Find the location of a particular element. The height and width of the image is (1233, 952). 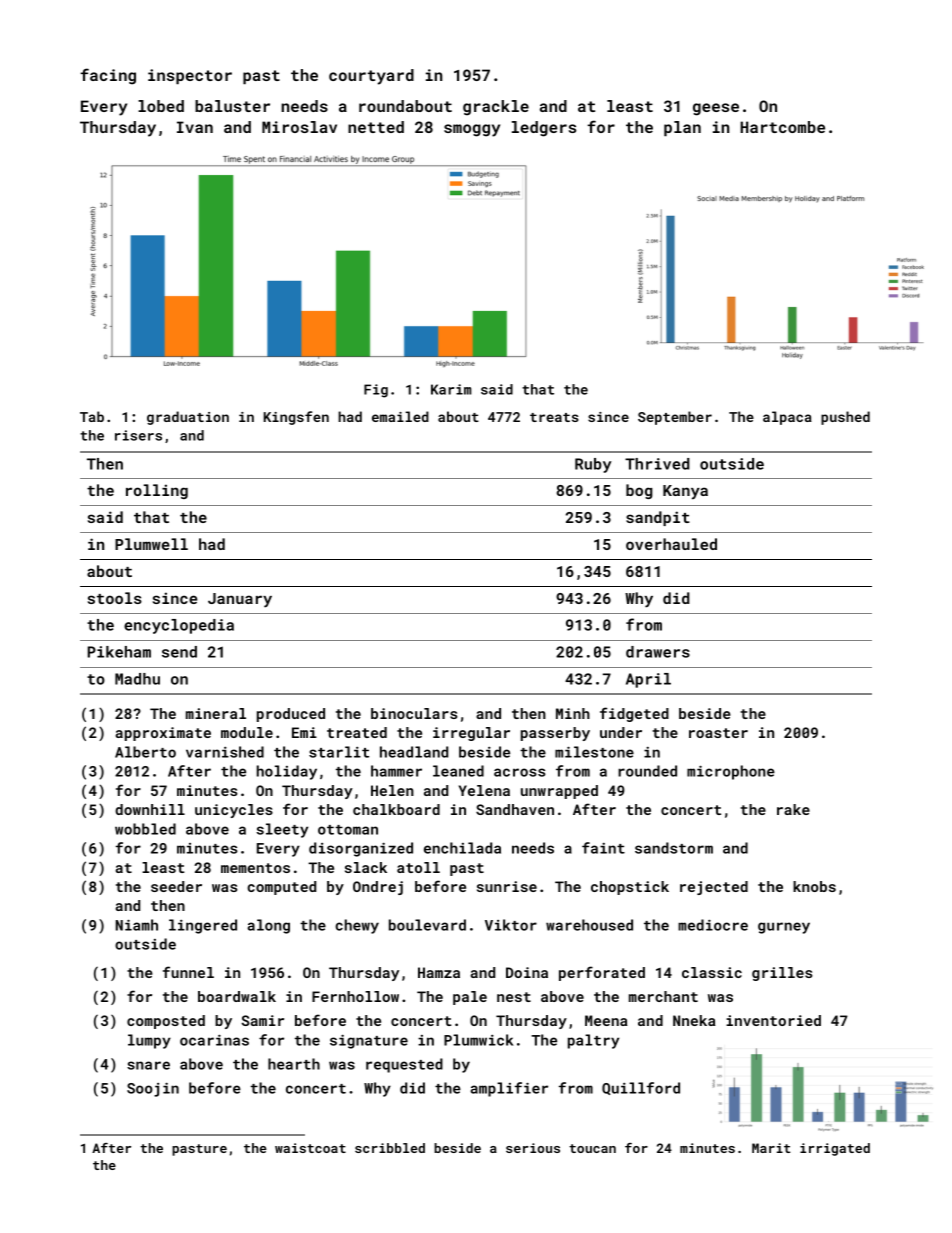

emailed is located at coordinates (400, 416).
